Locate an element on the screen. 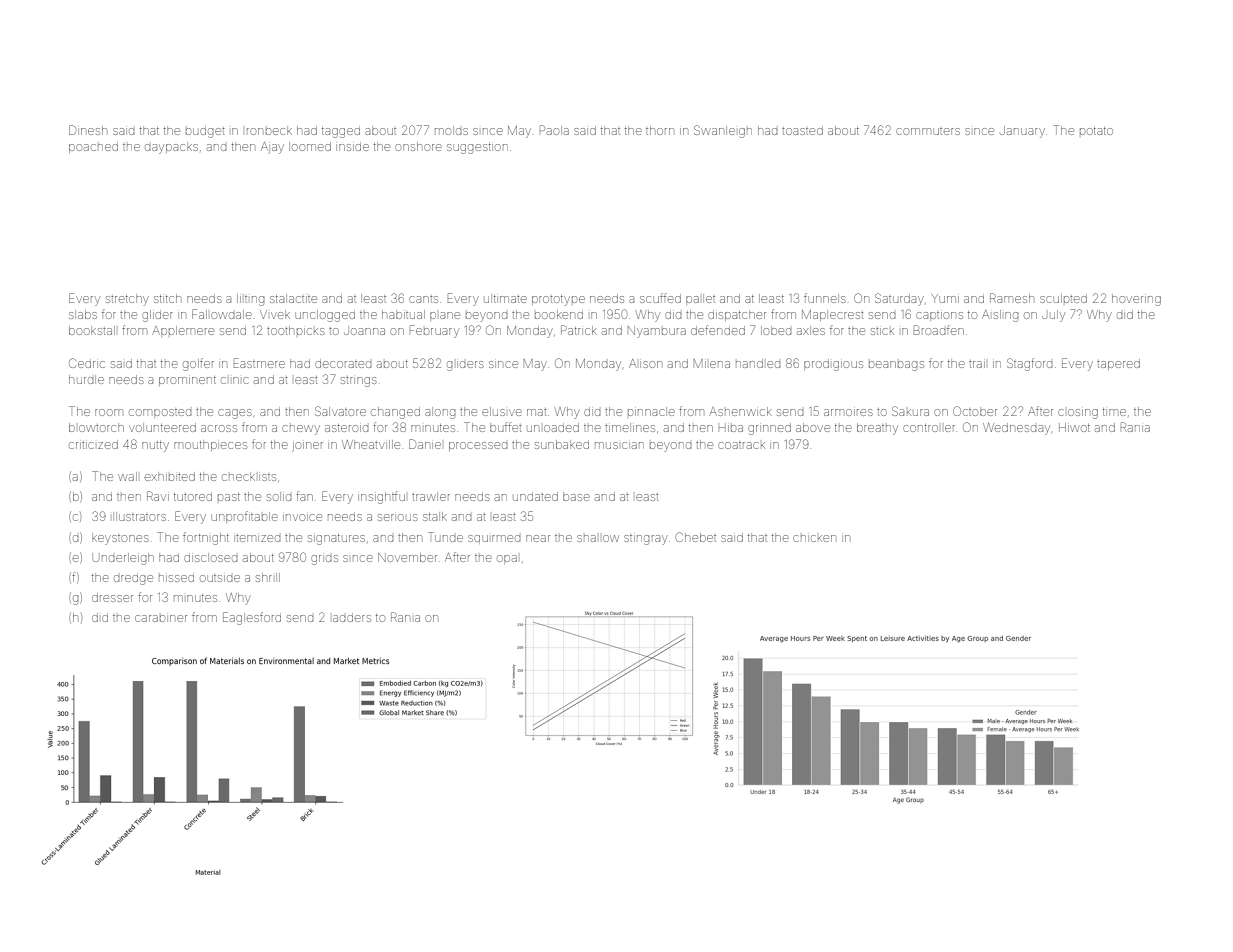 The image size is (1233, 952). thorn is located at coordinates (660, 130).
